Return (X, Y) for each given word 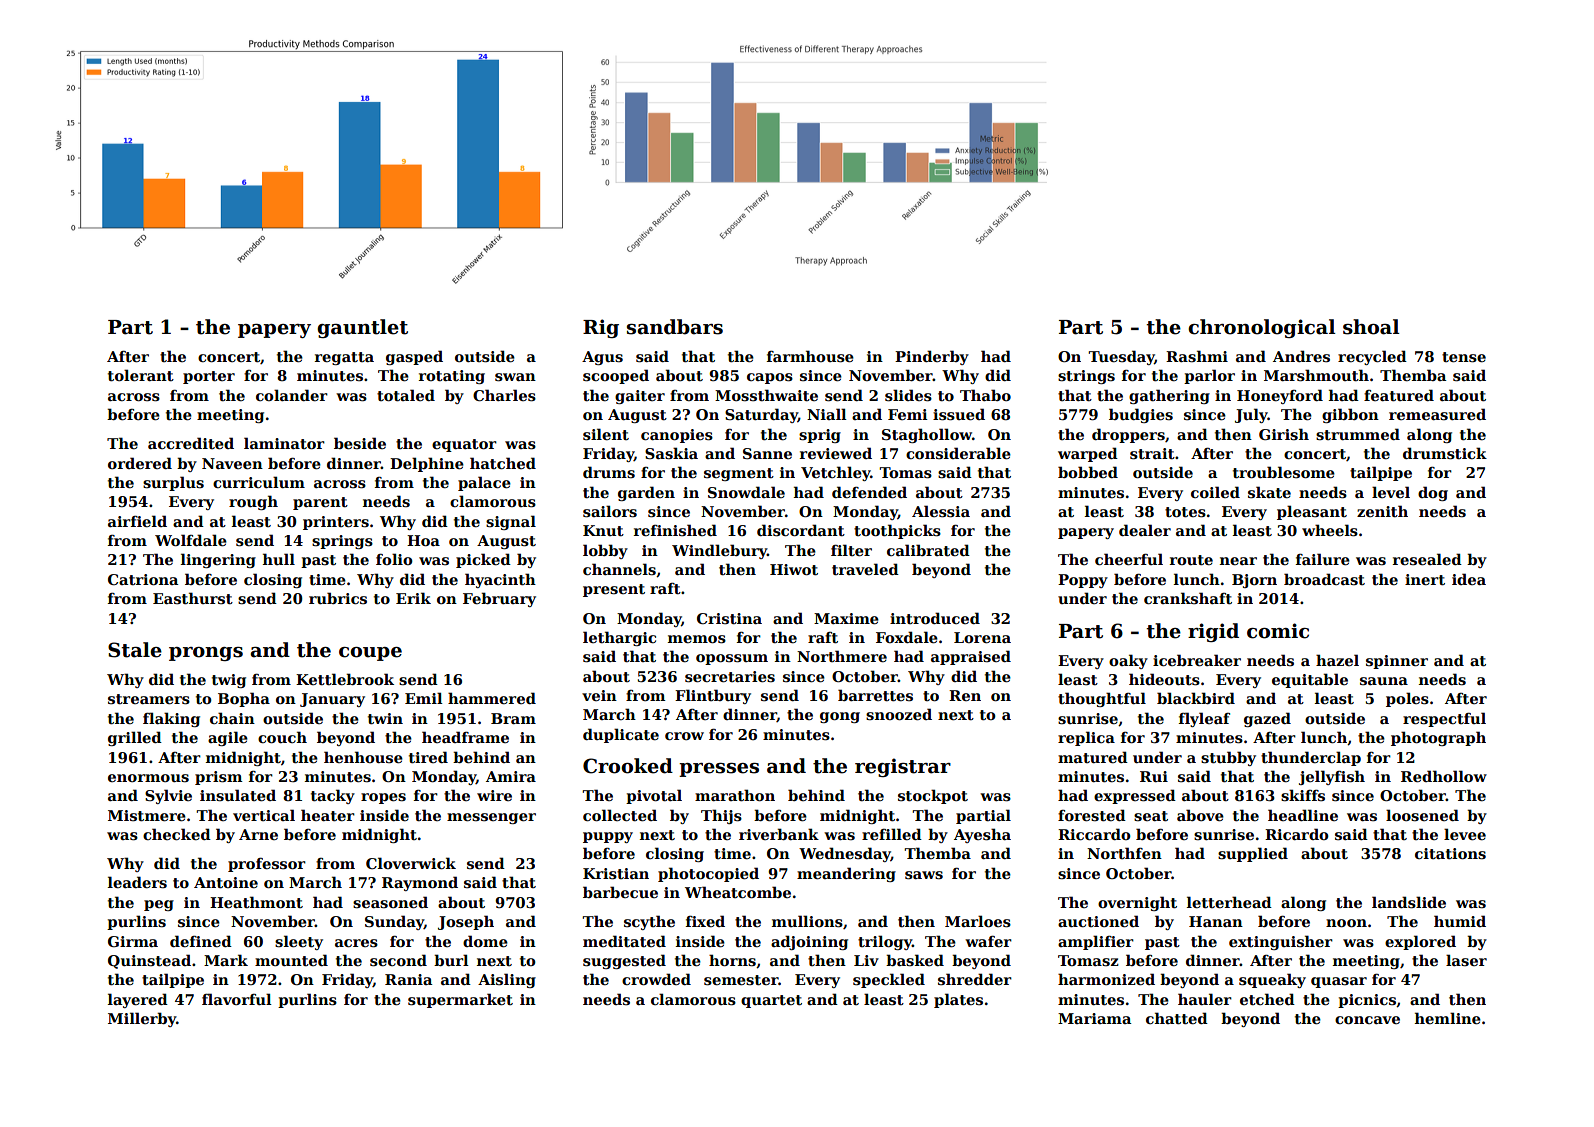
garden (646, 493)
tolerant (141, 375)
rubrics (338, 598)
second (398, 960)
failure (1323, 559)
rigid (1213, 632)
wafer (988, 941)
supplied (1253, 854)
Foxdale (907, 637)
